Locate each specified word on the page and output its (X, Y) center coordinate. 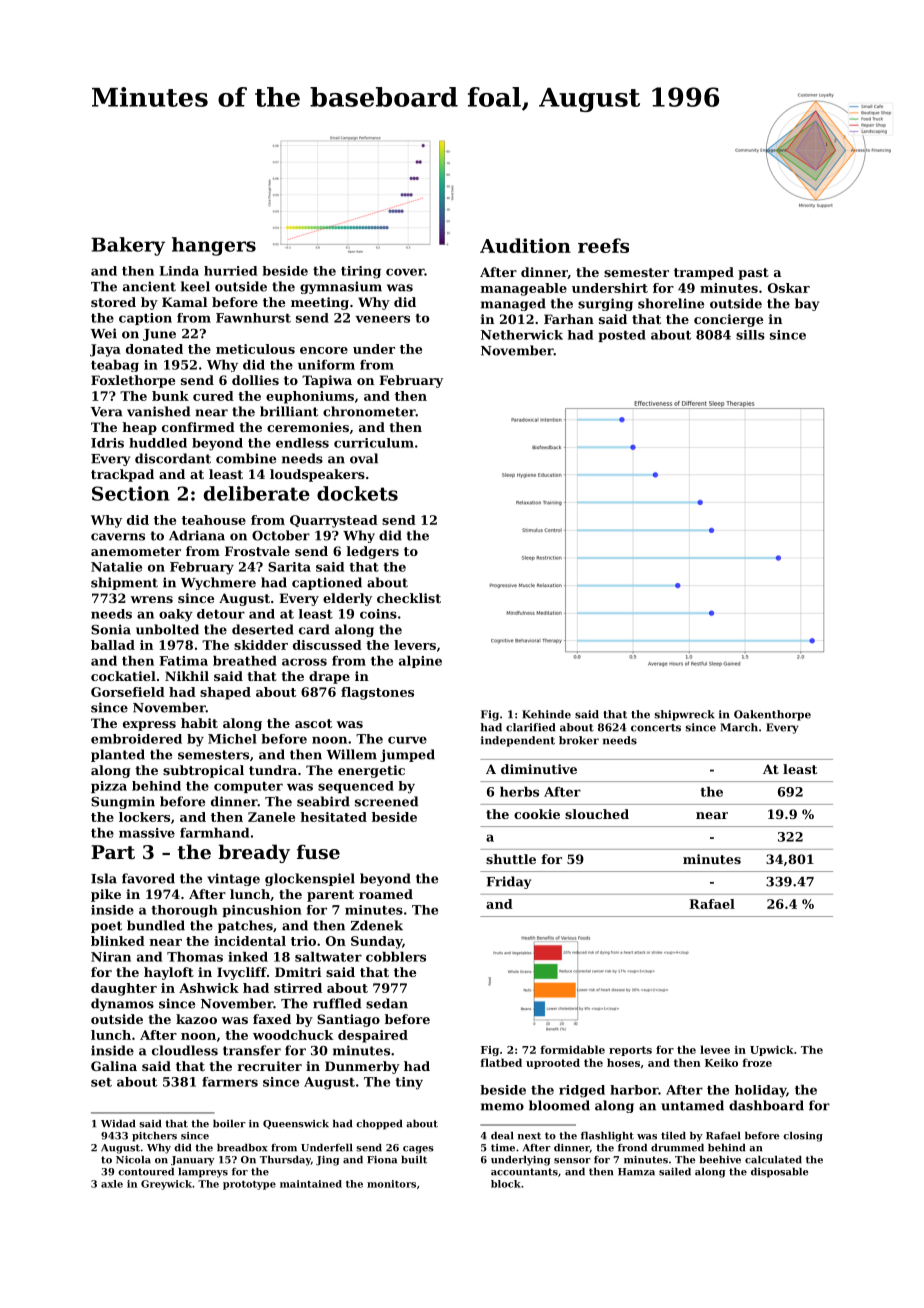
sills (750, 335)
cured (213, 396)
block (506, 1184)
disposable (779, 1173)
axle (112, 1184)
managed (513, 304)
